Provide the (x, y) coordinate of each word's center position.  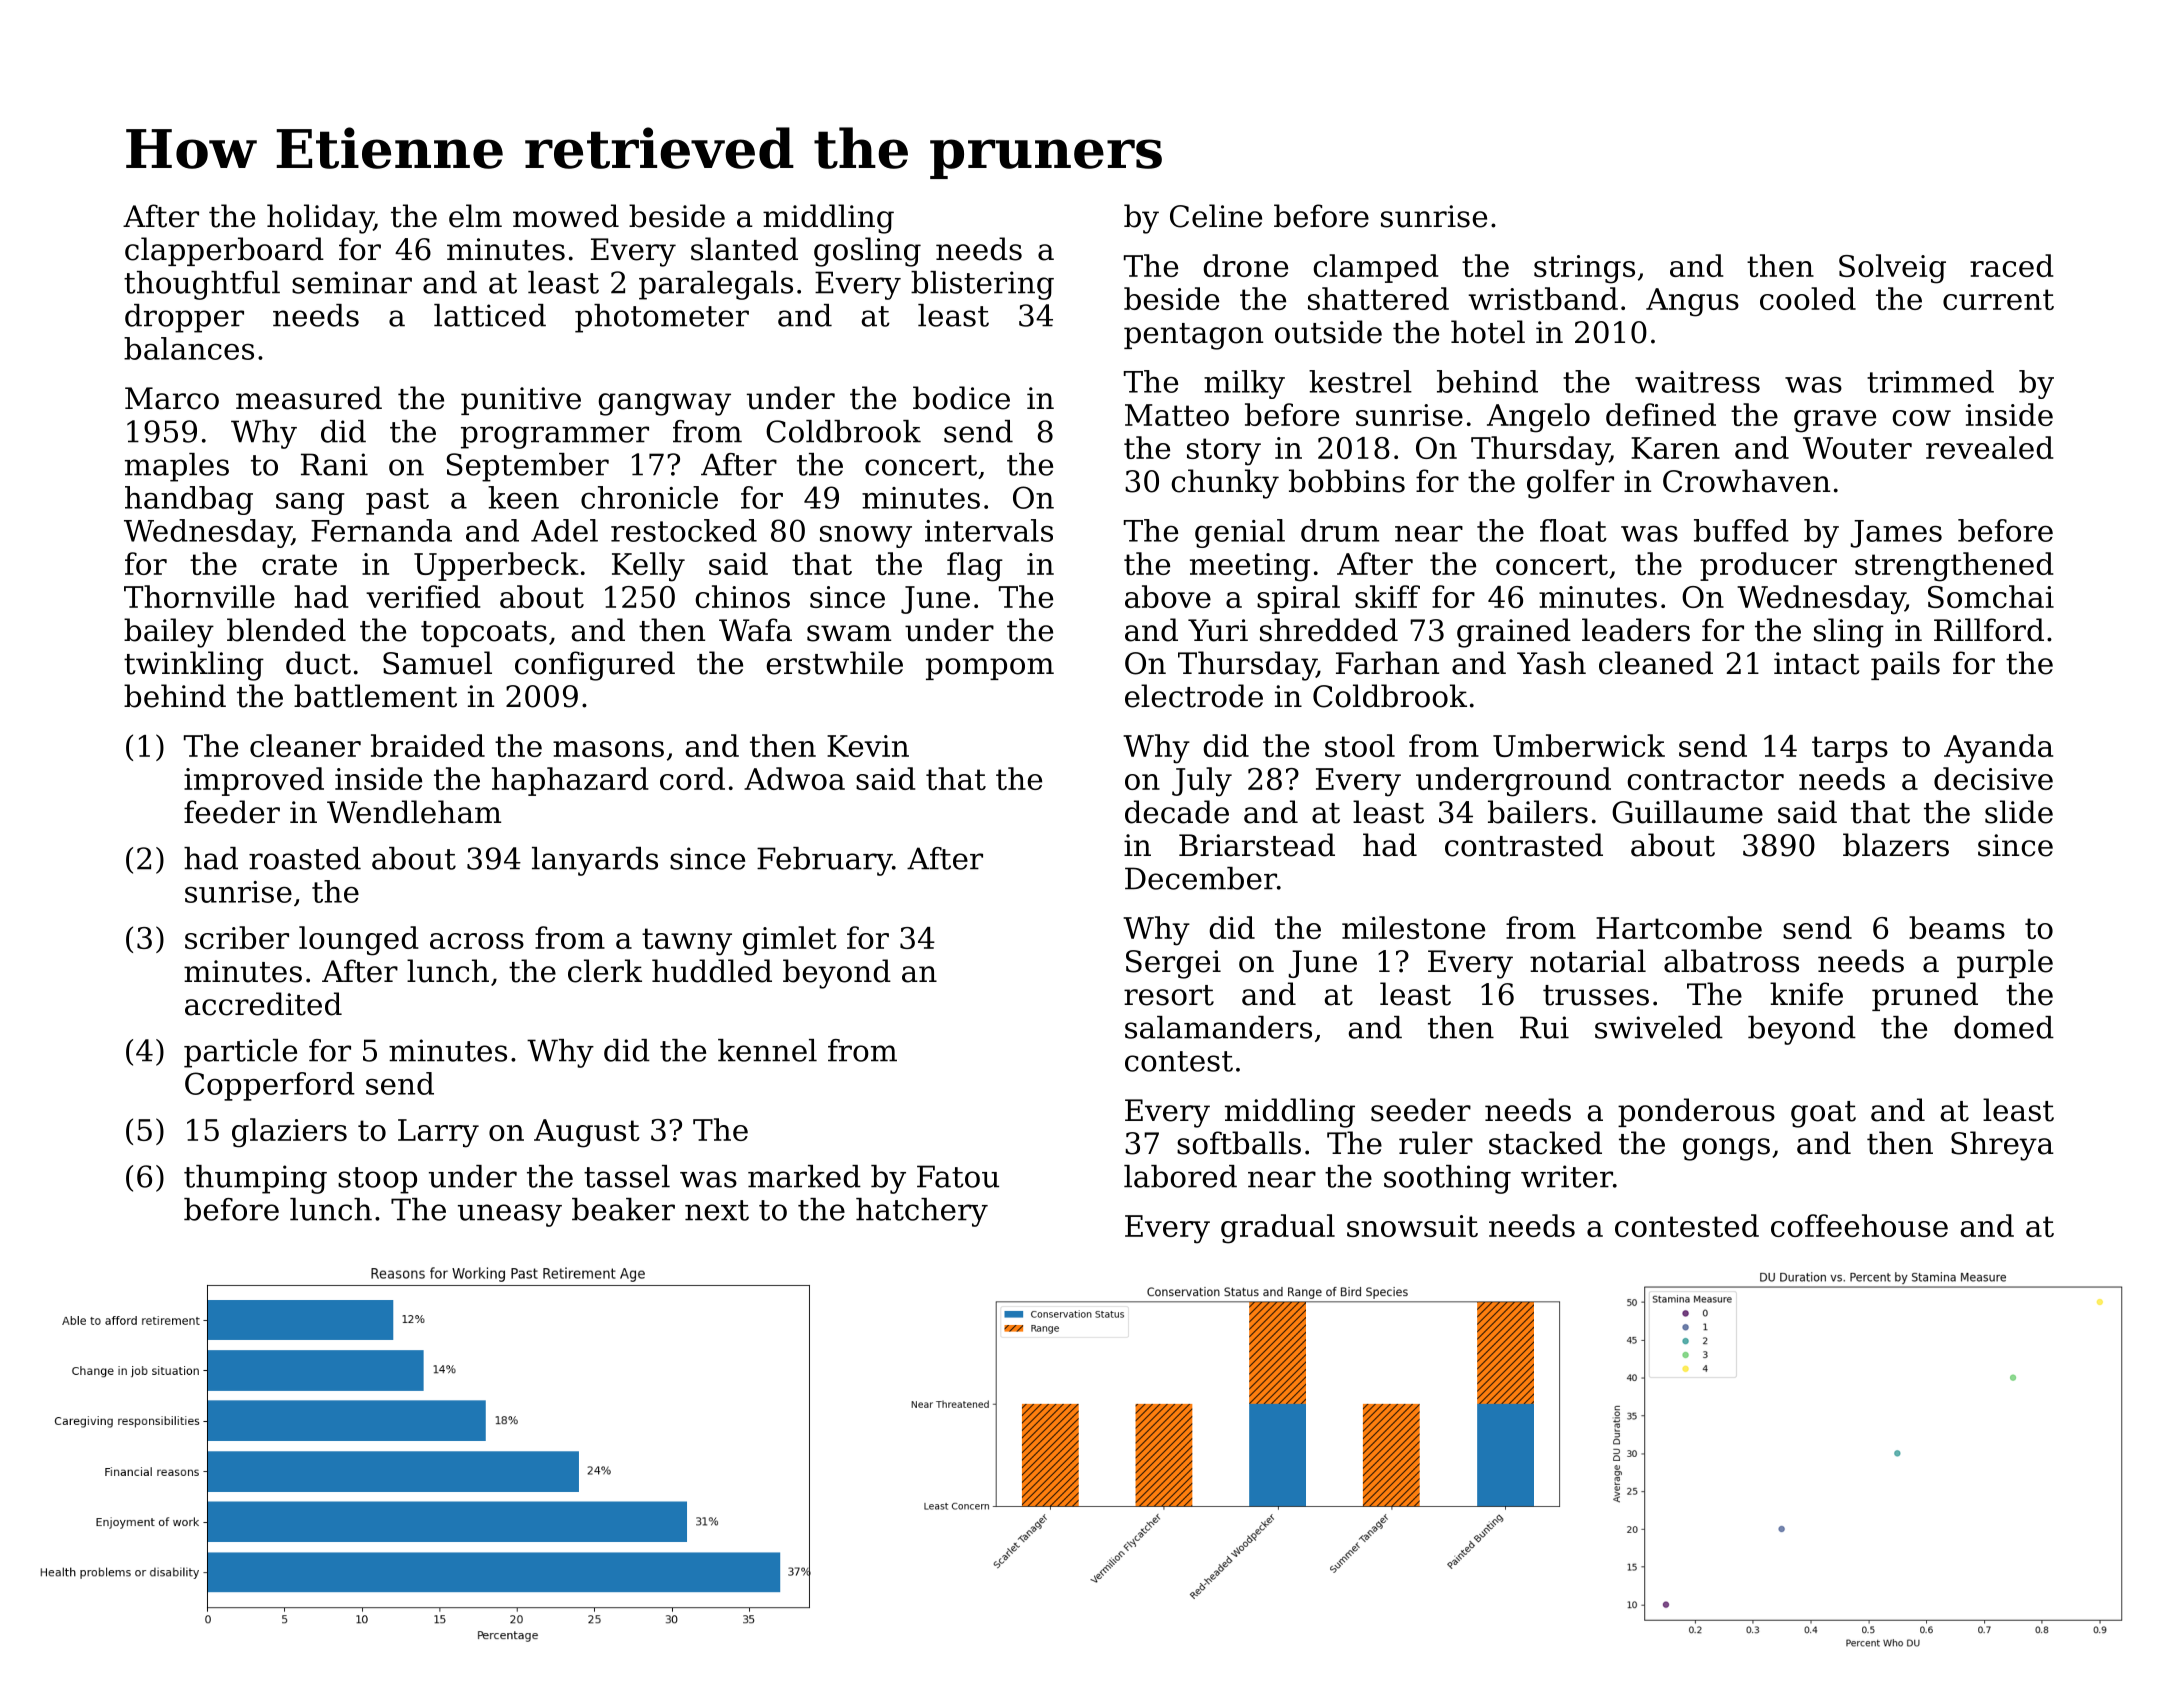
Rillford (1989, 630)
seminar (352, 282)
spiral (1298, 599)
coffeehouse (1859, 1225)
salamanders (1218, 1027)
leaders (1636, 630)
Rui (1544, 1027)
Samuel (437, 663)
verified (423, 596)
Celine (1216, 216)
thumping (255, 1179)
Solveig (1892, 269)
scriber (237, 937)
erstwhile (834, 663)
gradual (1278, 1229)
